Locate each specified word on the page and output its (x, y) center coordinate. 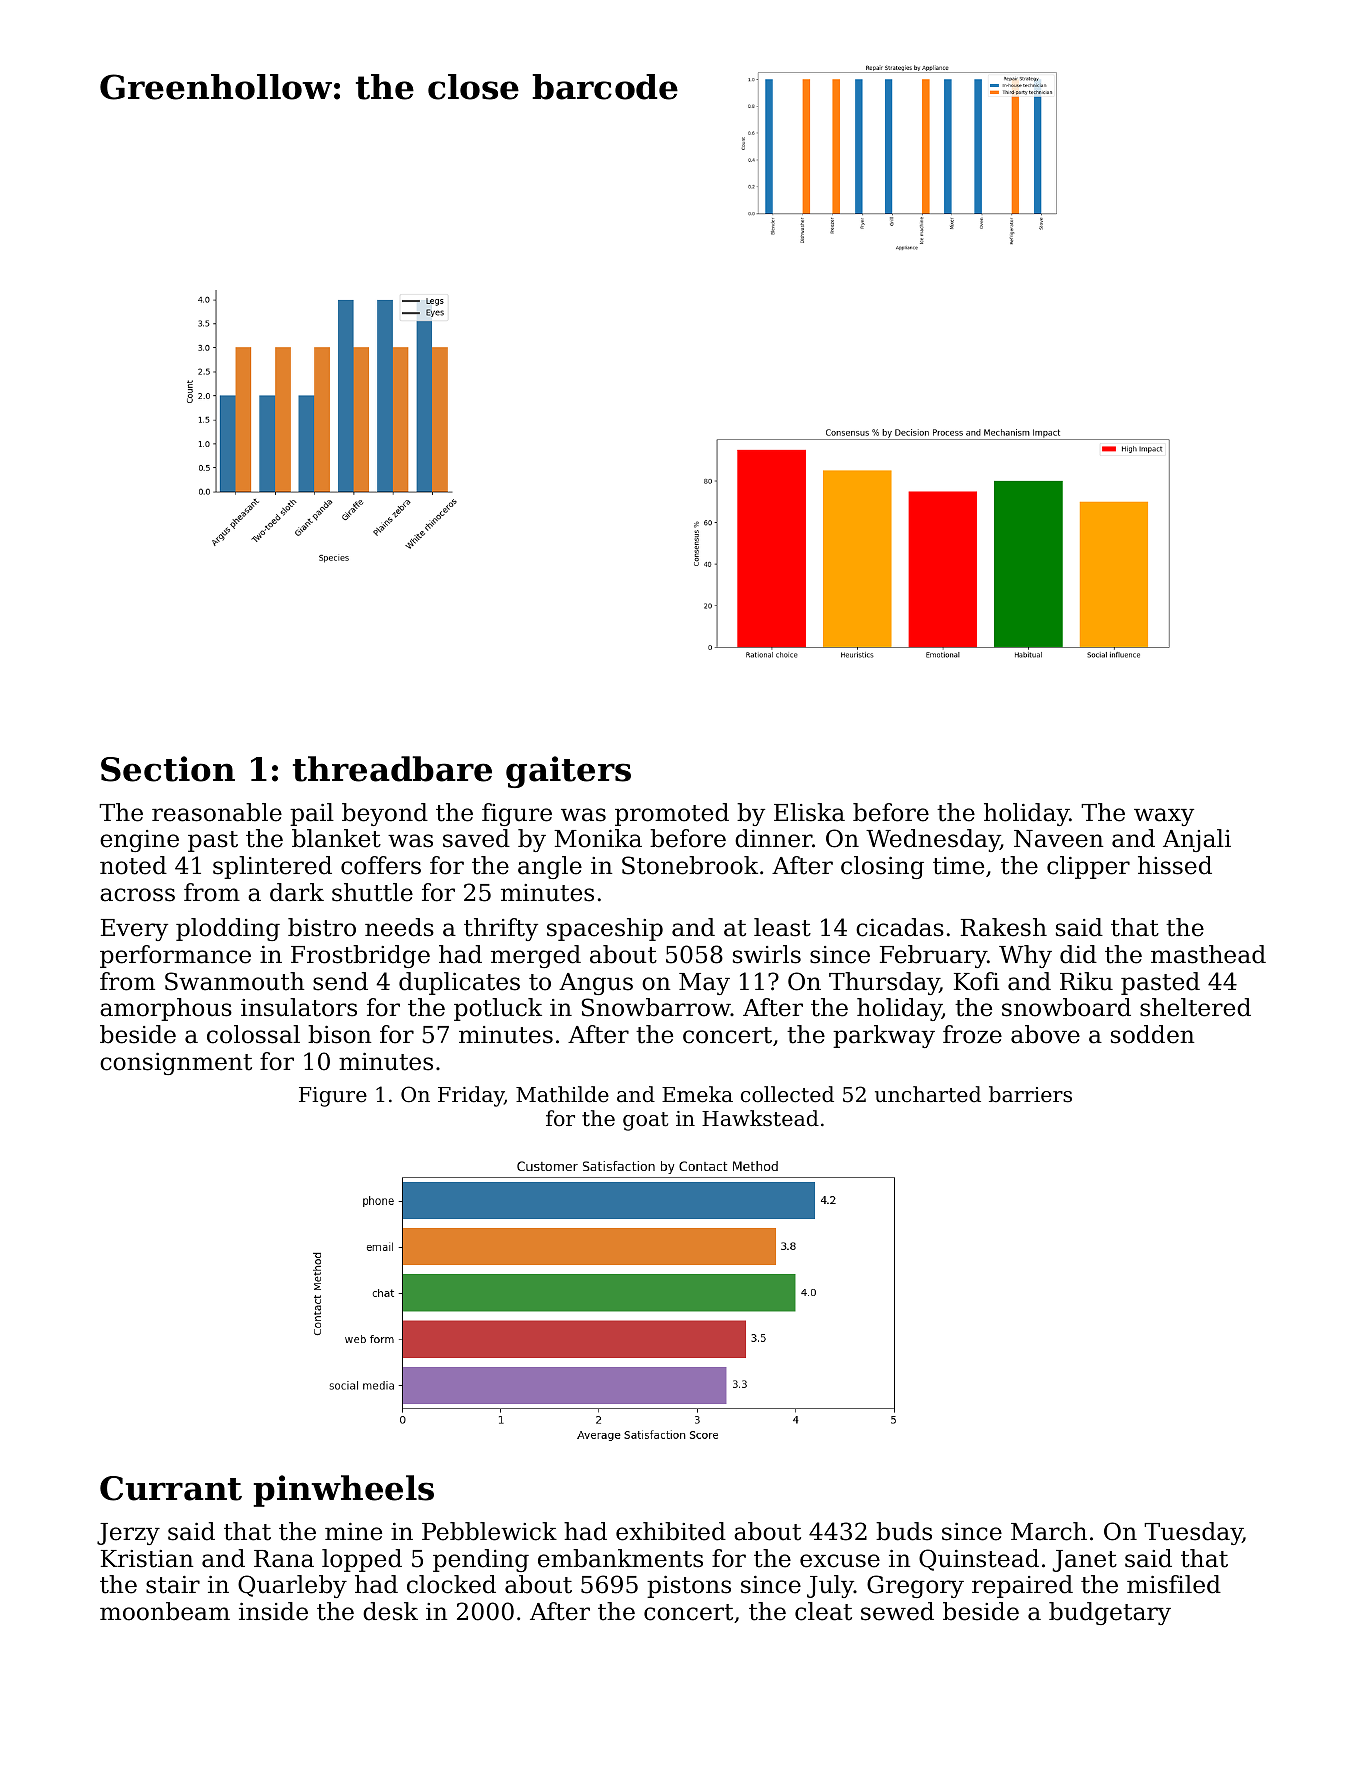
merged (536, 956)
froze (972, 1034)
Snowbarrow (656, 1007)
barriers (1030, 1094)
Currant (171, 1488)
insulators (299, 1007)
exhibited (671, 1531)
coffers (381, 865)
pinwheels (343, 1491)
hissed (1175, 865)
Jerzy (128, 1534)
